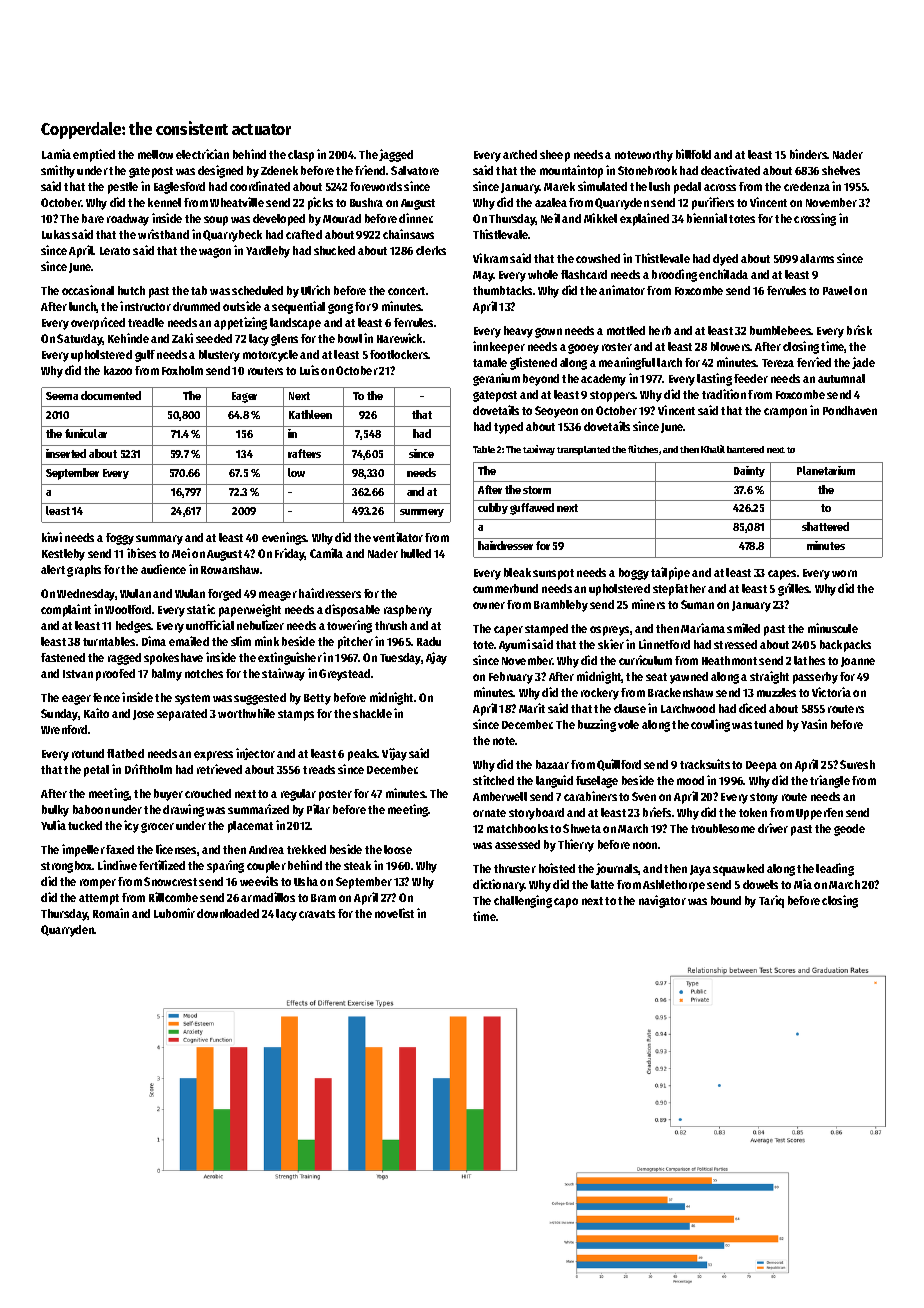 The width and height of the screenshot is (924, 1308). I want to click on Zdenek, so click(279, 170).
